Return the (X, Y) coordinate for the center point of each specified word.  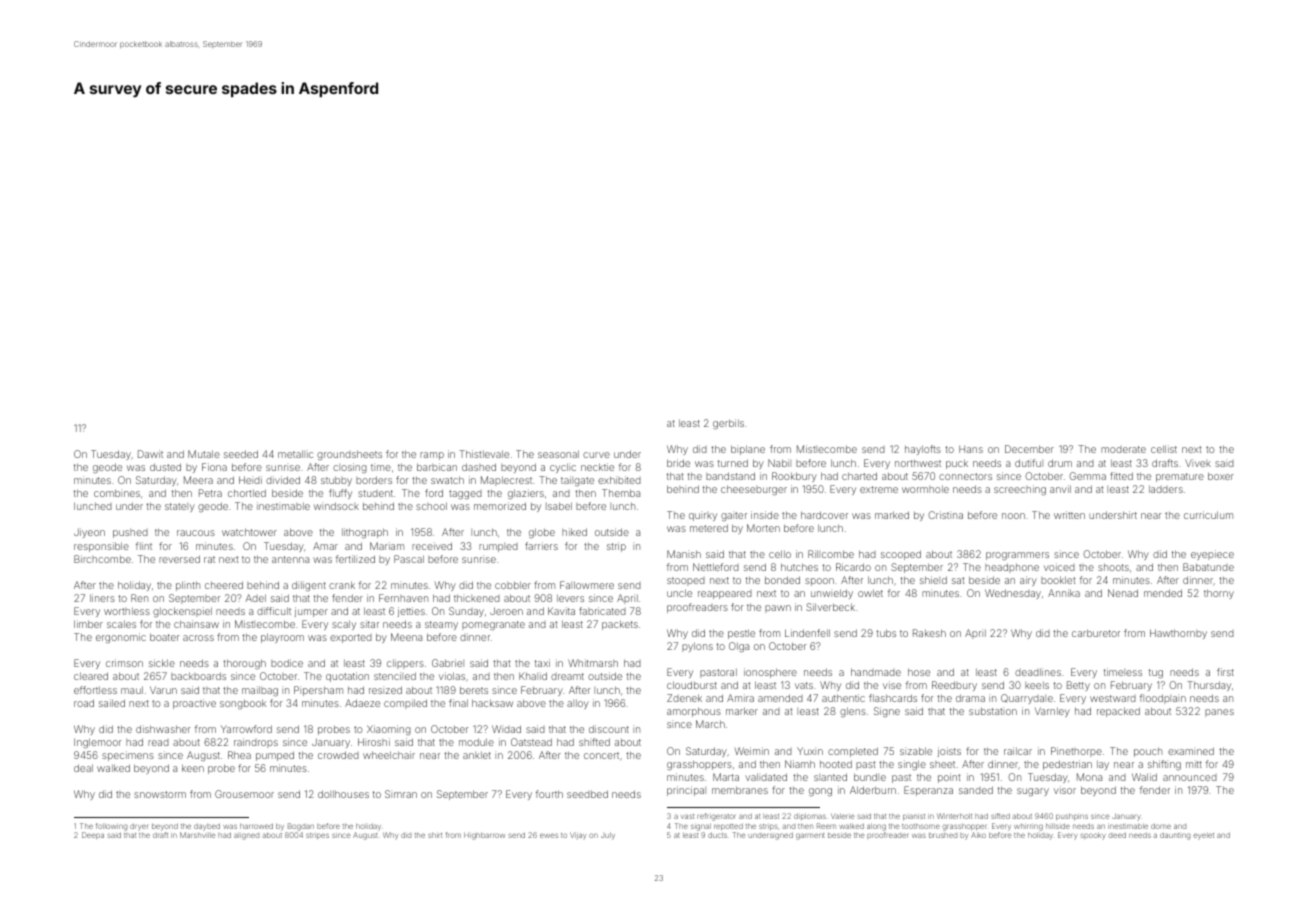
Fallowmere (587, 585)
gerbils (728, 424)
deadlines (1038, 672)
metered (709, 528)
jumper (311, 612)
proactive (194, 704)
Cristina (945, 515)
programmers (1017, 556)
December (1029, 449)
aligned (246, 836)
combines (117, 493)
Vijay (578, 836)
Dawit (150, 454)
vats (804, 685)
